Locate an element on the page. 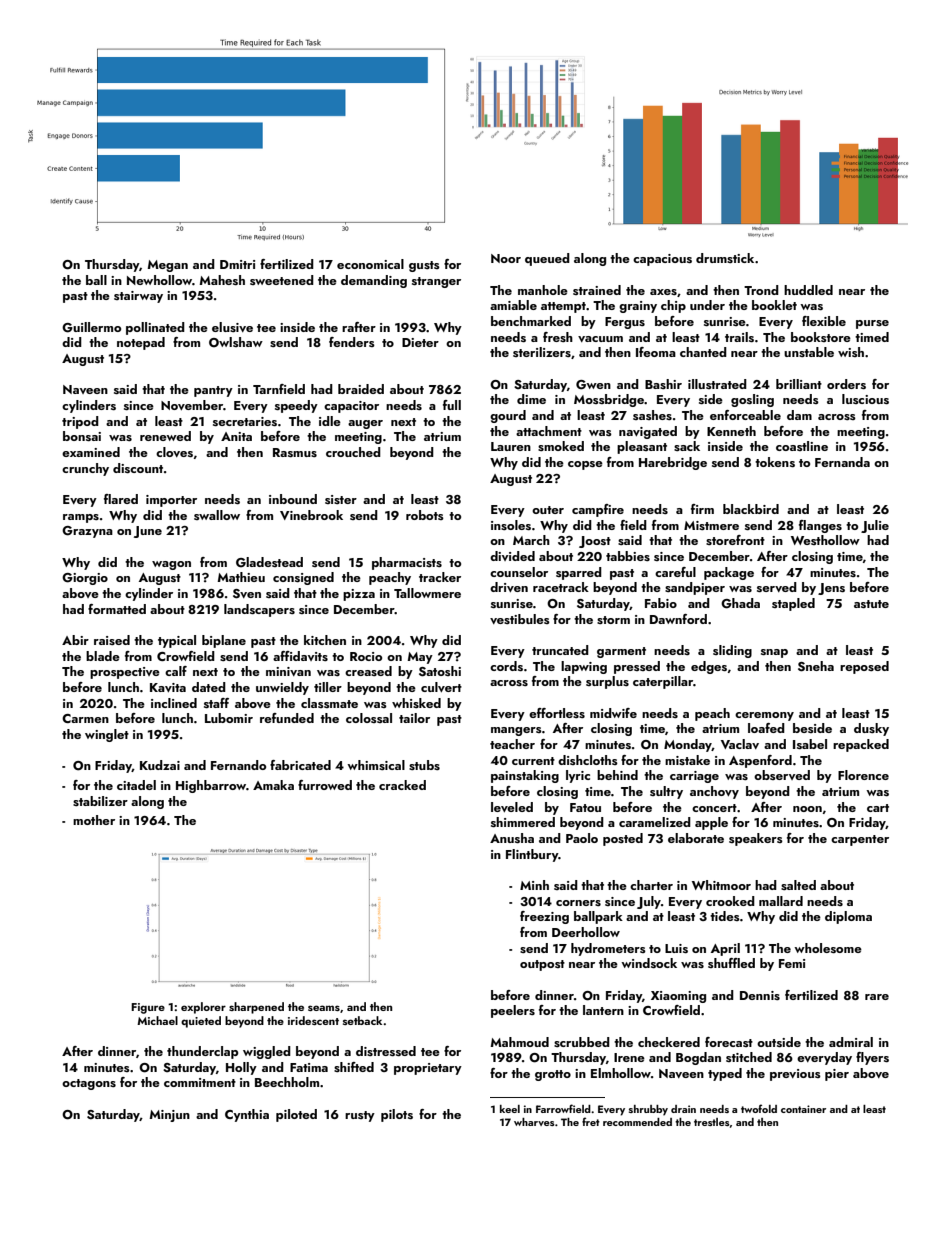  Figure is located at coordinates (148, 1008).
